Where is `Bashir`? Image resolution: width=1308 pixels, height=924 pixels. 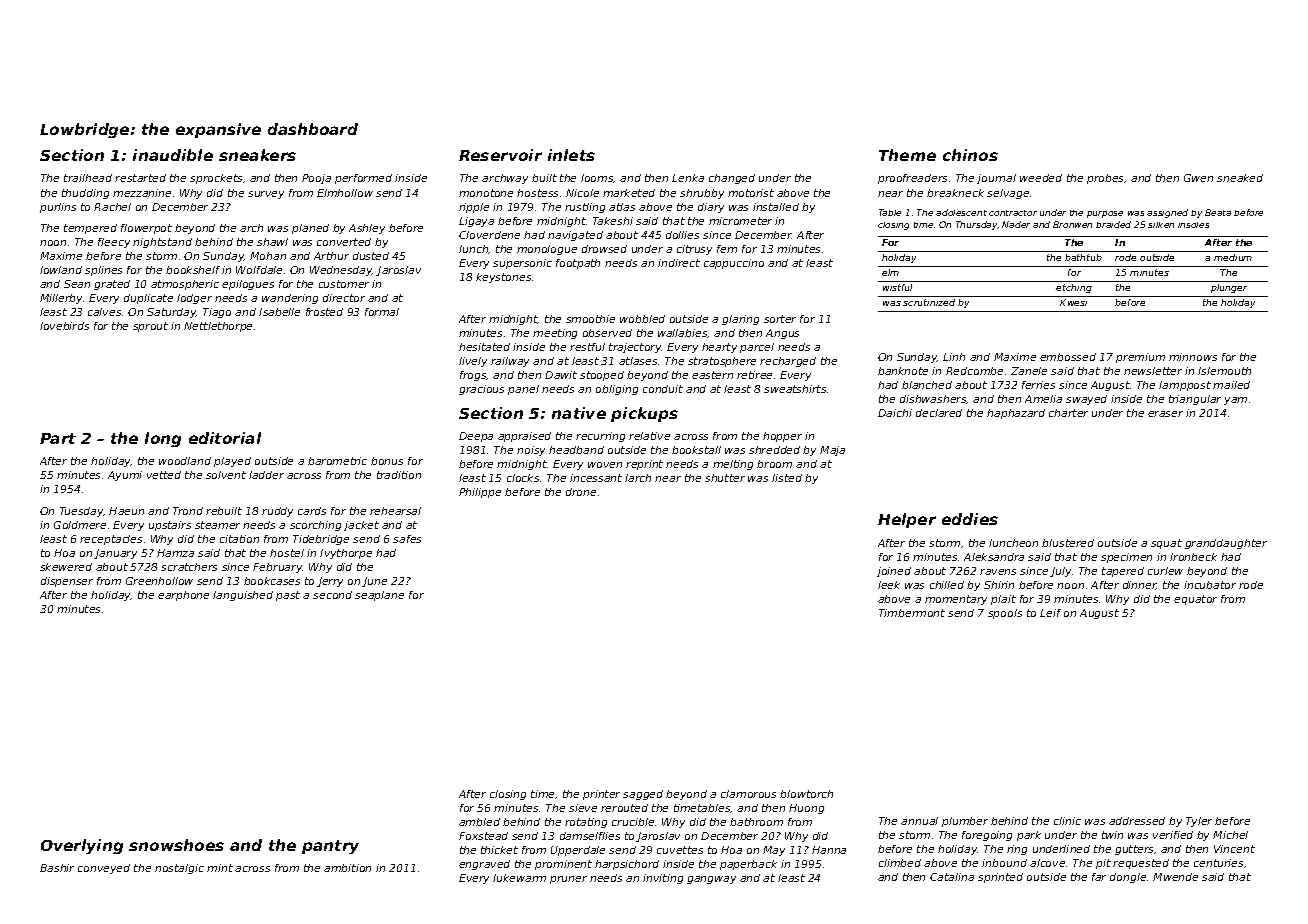 Bashir is located at coordinates (57, 868).
